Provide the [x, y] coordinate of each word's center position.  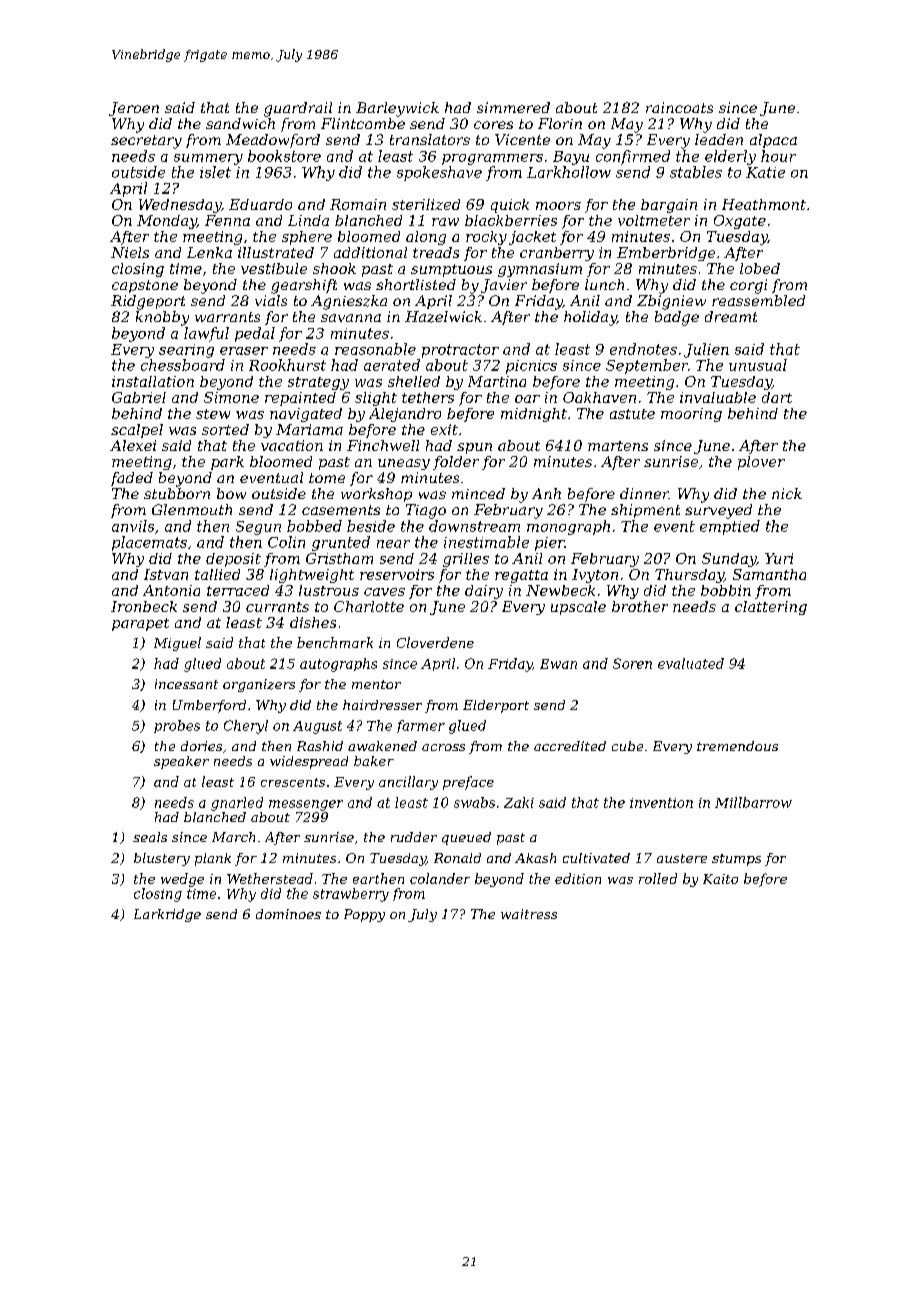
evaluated [691, 663]
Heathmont [764, 204]
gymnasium [540, 270]
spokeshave [439, 173]
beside [371, 526]
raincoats [679, 107]
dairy [484, 592]
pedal [255, 334]
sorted [225, 429]
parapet [140, 624]
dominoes [288, 914]
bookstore [284, 156]
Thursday [689, 576]
